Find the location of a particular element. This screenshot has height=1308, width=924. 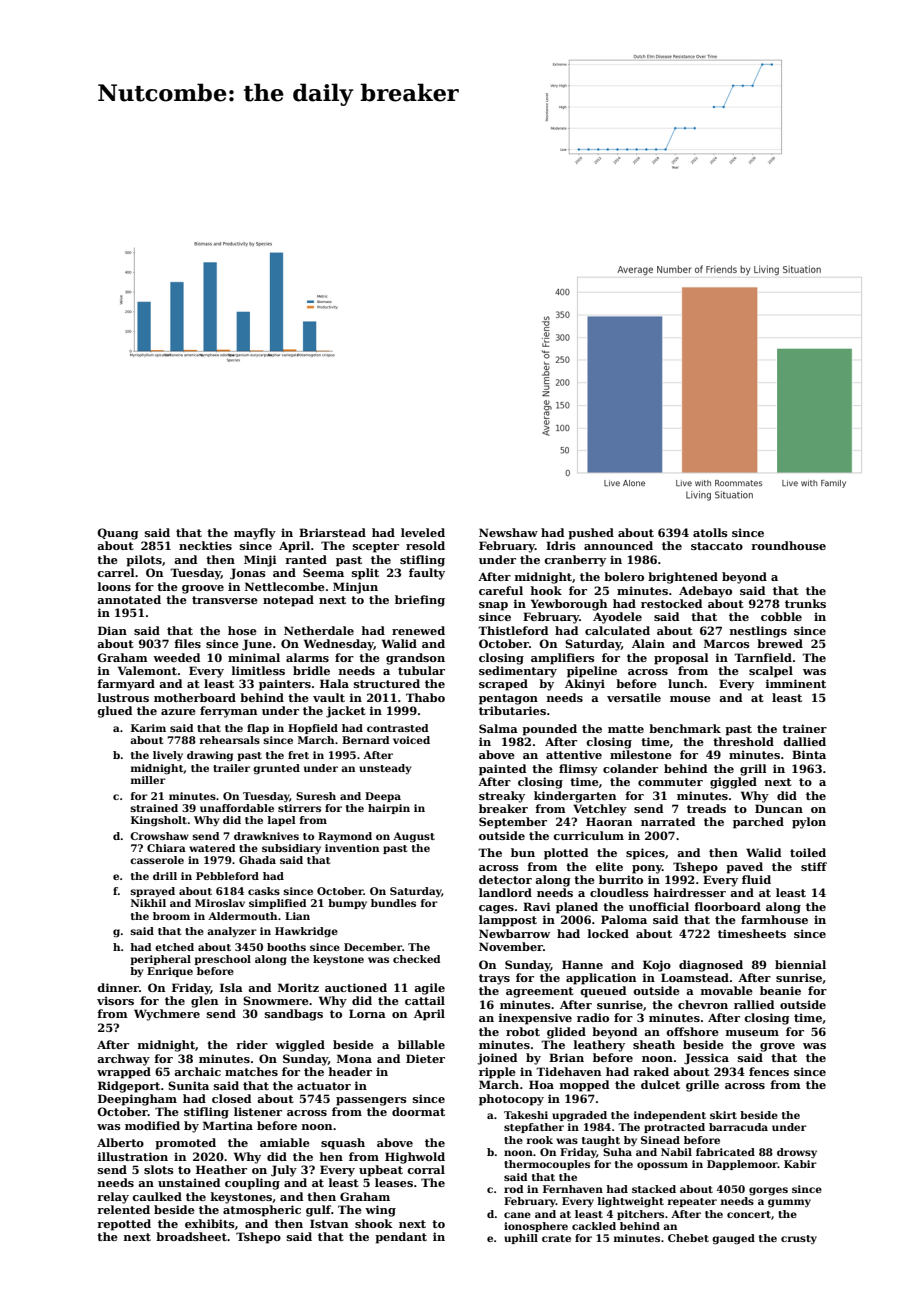

unaffordable is located at coordinates (237, 808).
